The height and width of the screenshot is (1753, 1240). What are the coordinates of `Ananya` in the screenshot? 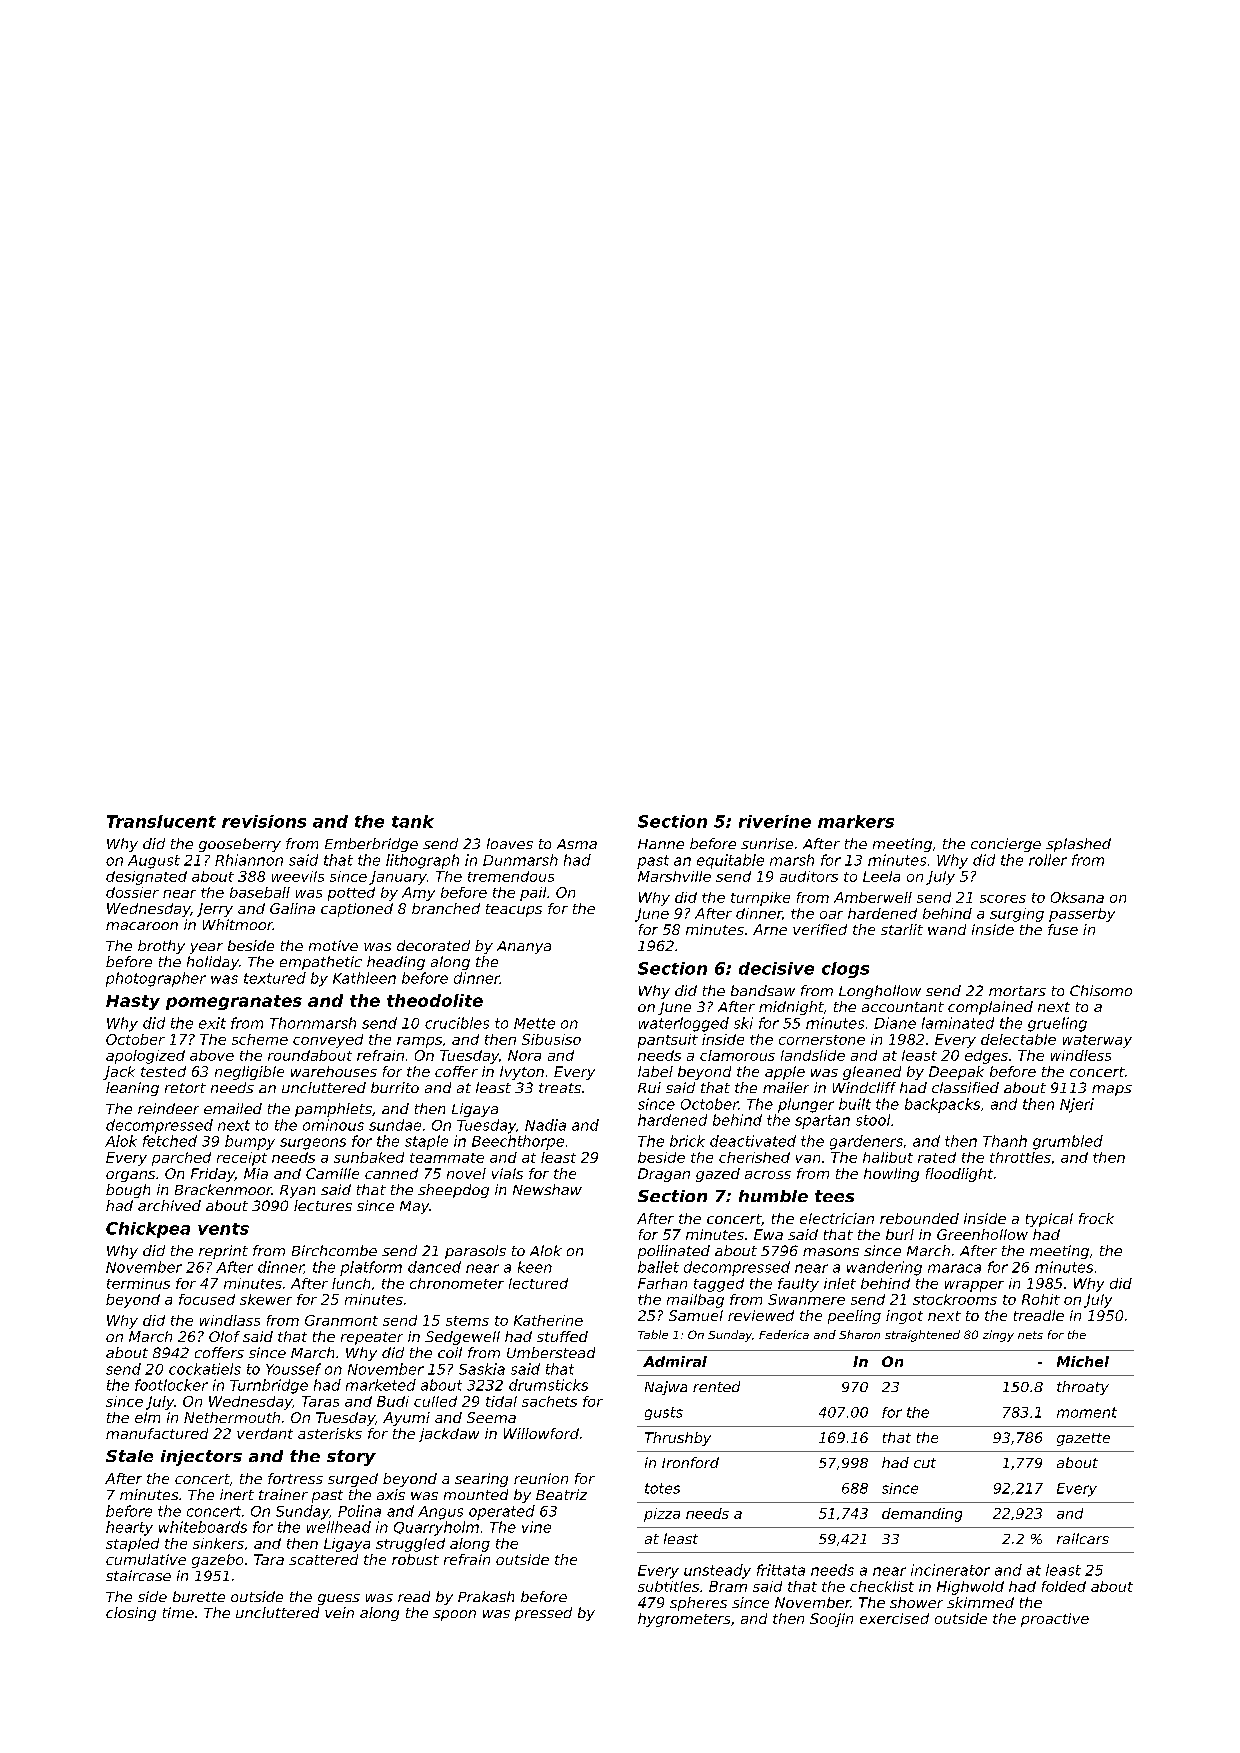 It's located at (524, 947).
